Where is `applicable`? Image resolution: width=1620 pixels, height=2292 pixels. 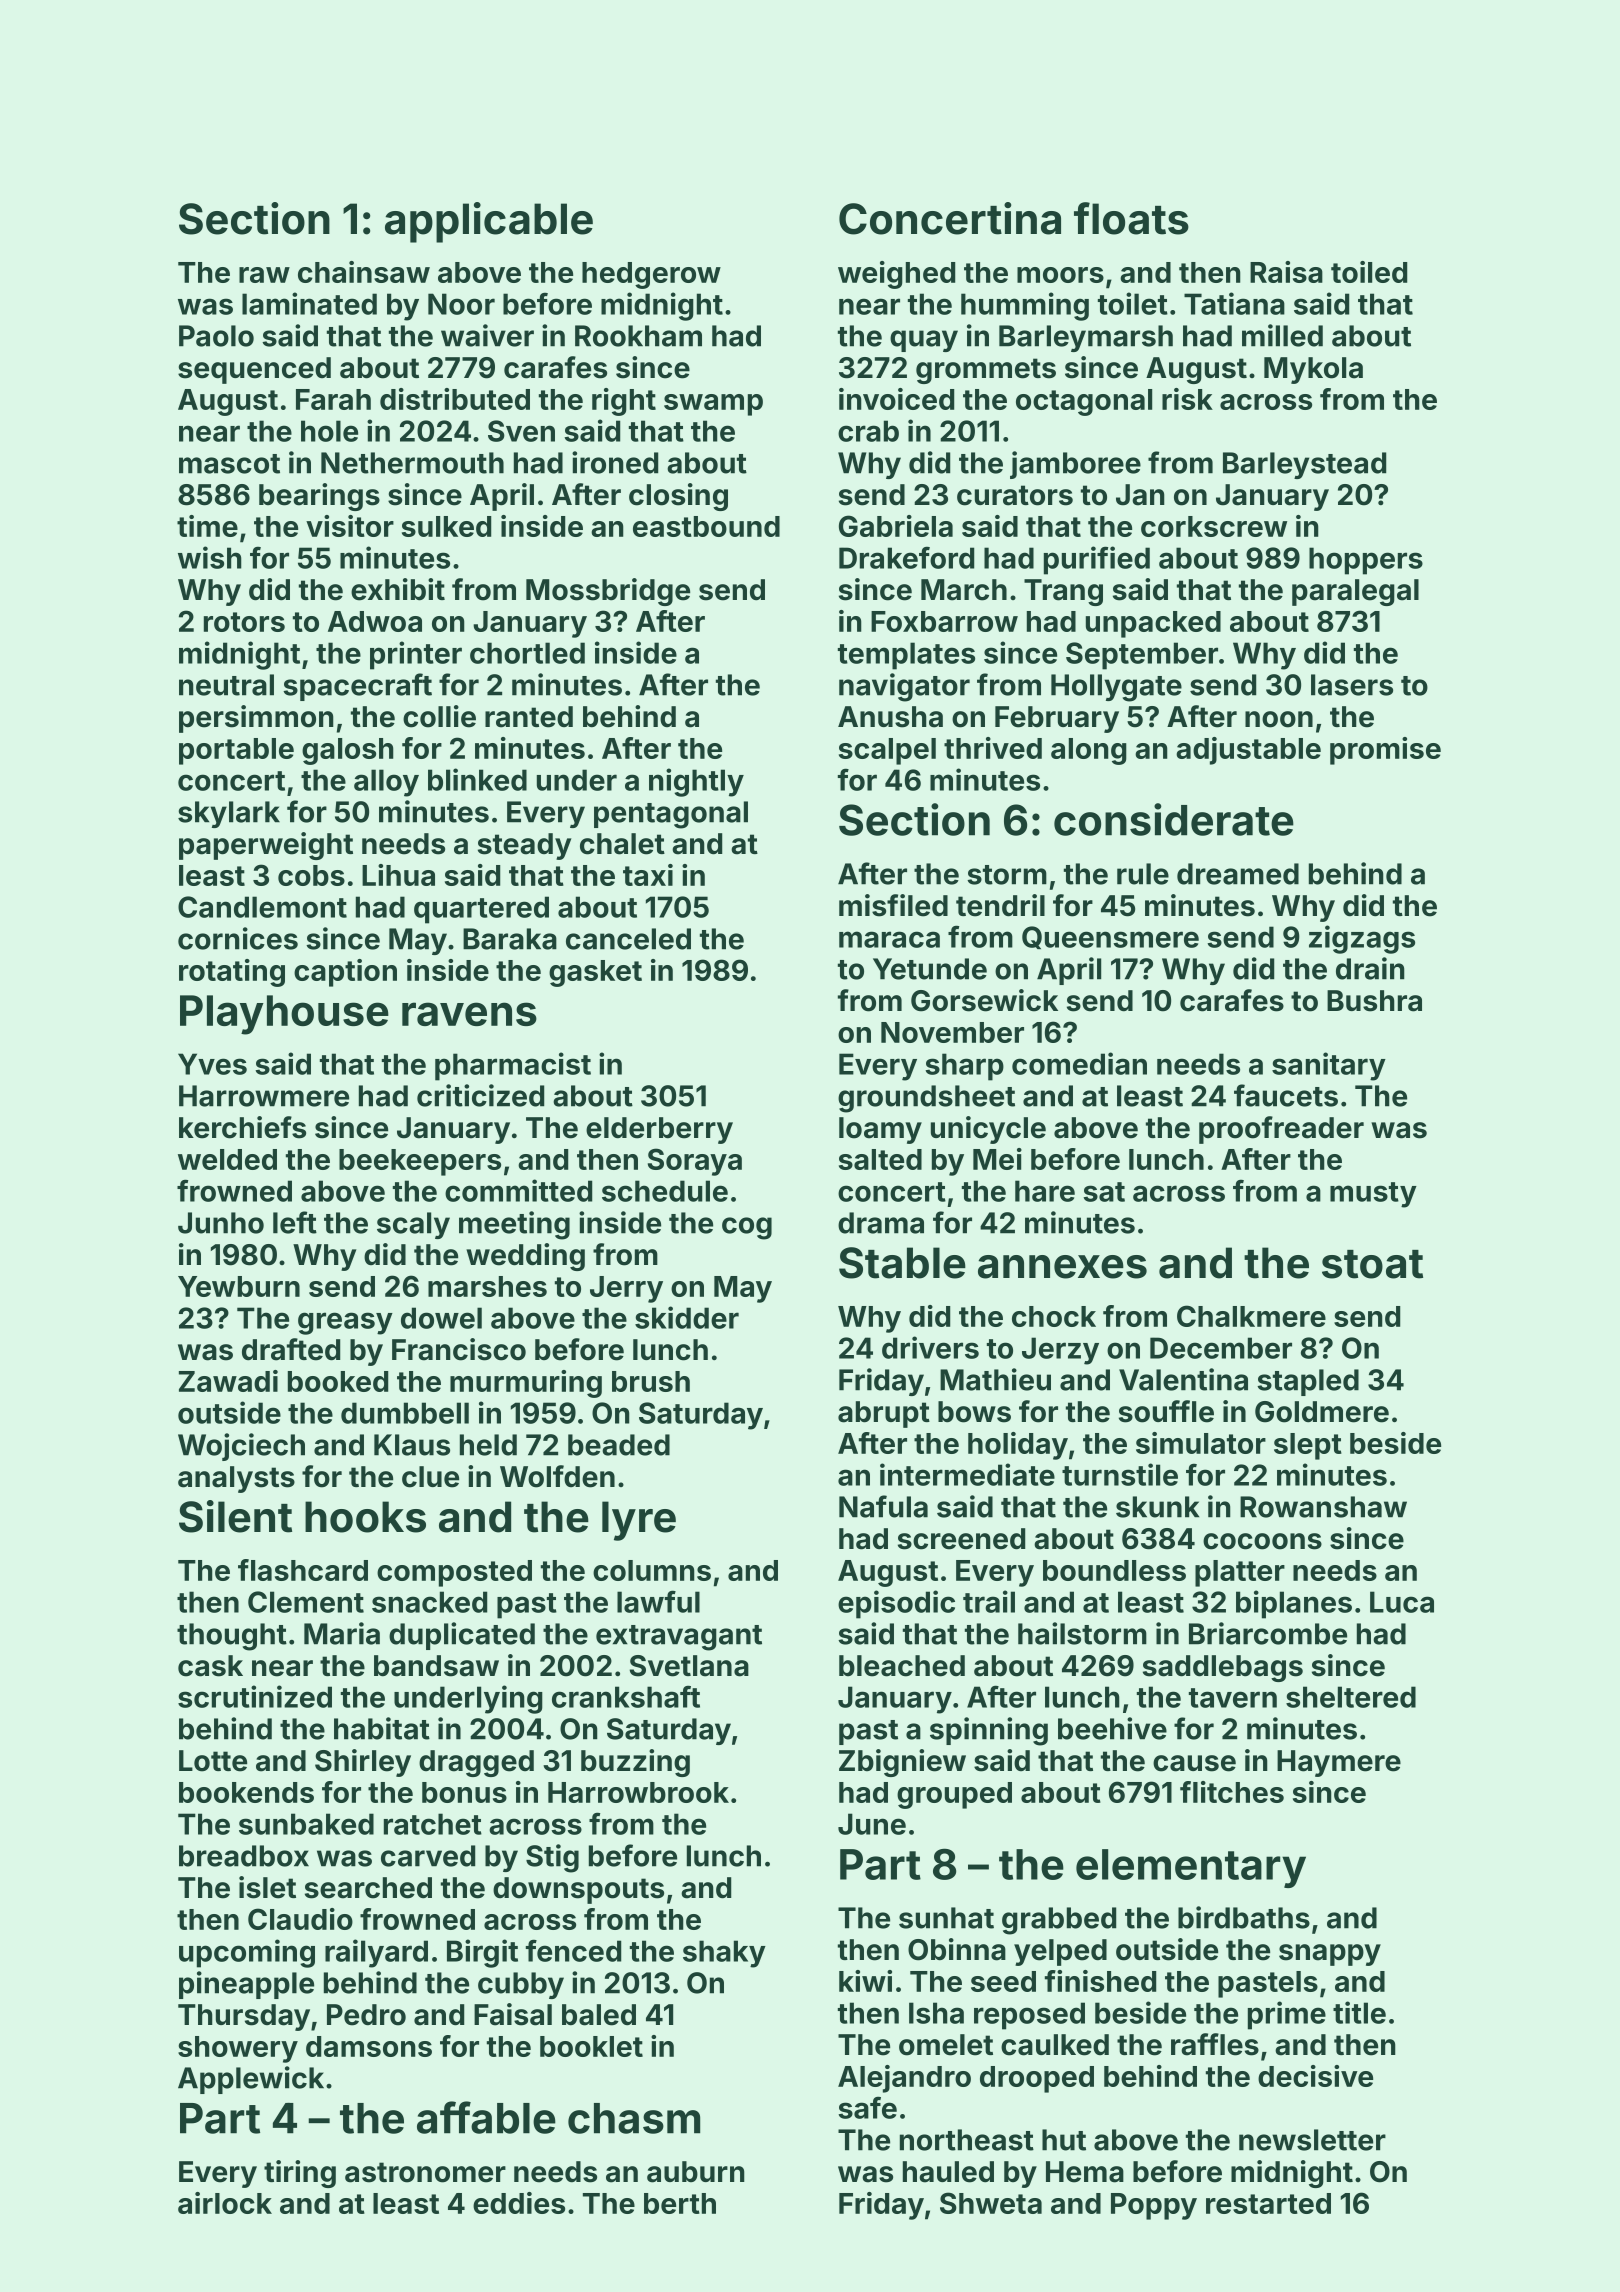
applicable is located at coordinates (489, 222).
